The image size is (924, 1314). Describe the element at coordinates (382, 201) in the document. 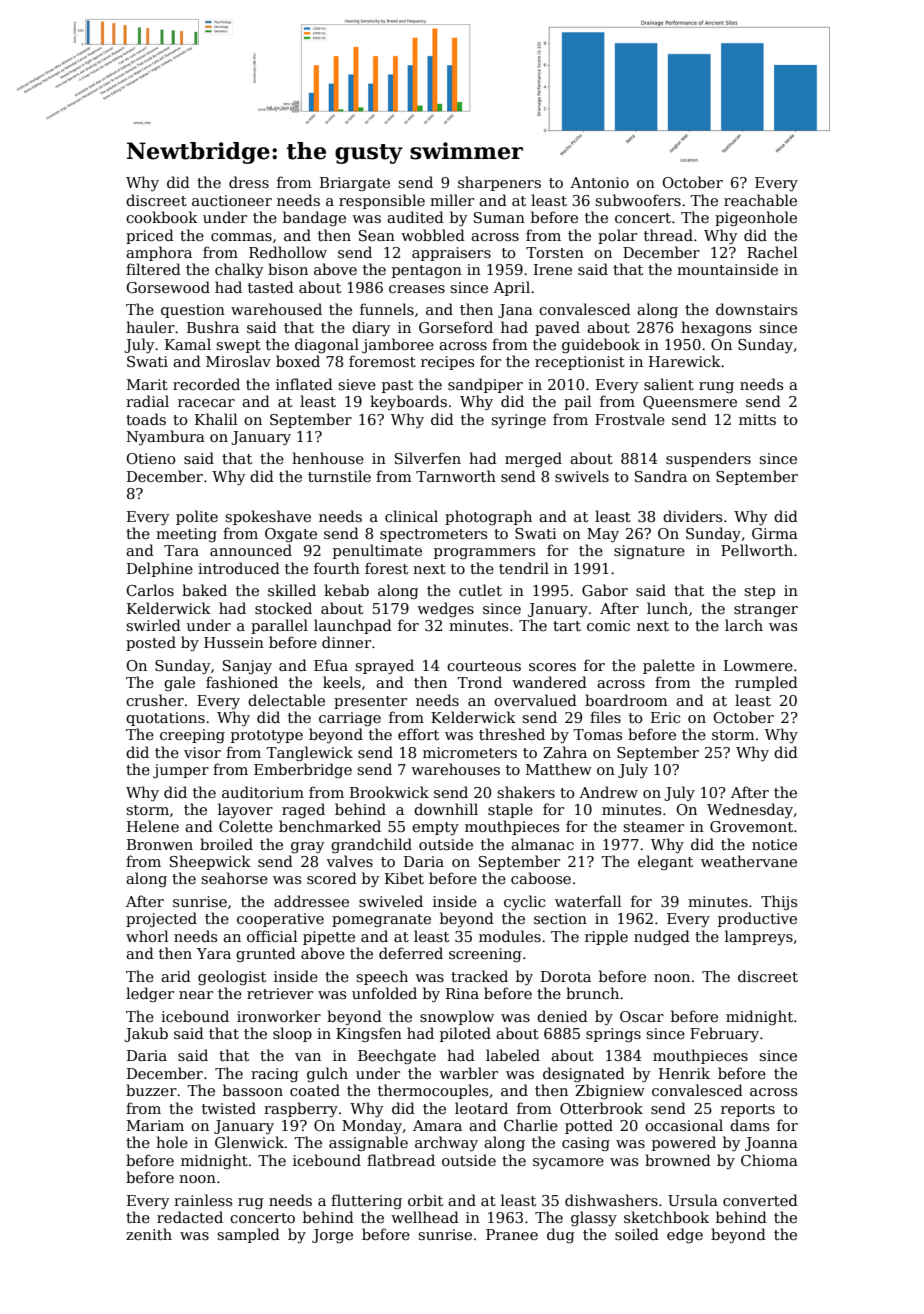

I see `responsible` at that location.
